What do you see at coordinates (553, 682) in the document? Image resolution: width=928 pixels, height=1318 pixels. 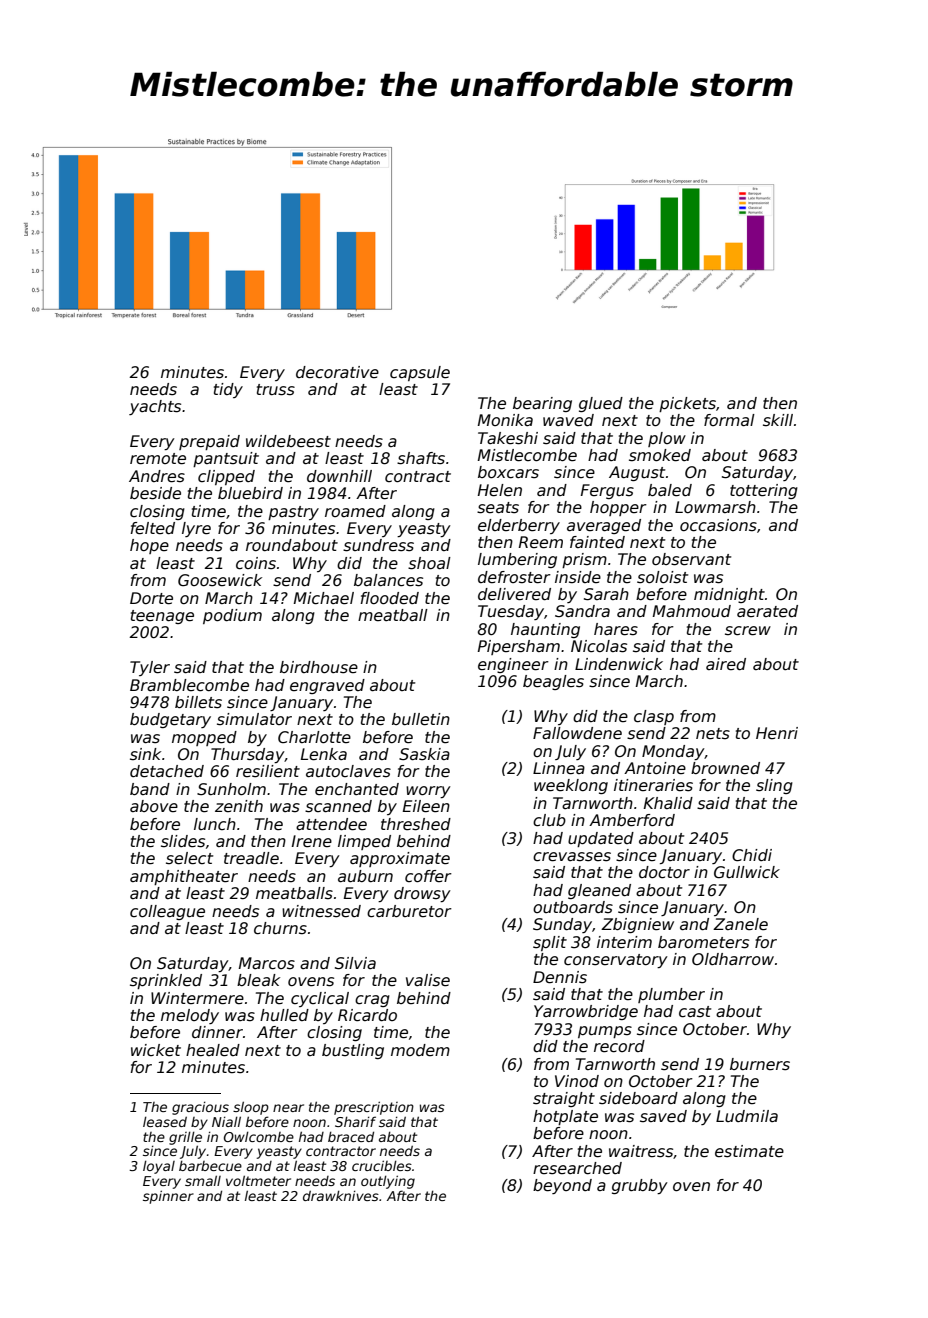 I see `beagles` at bounding box center [553, 682].
